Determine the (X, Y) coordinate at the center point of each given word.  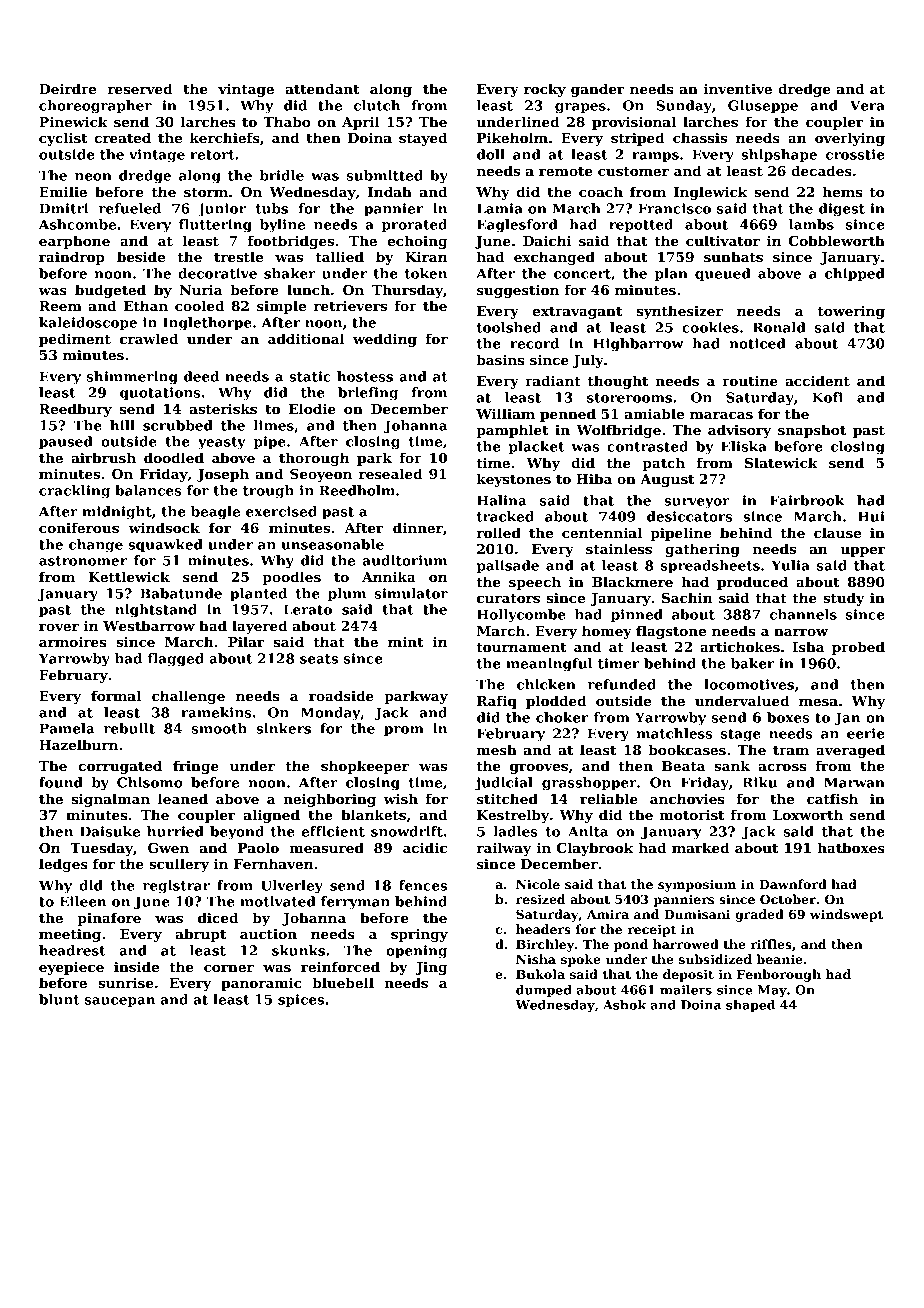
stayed (423, 139)
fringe (196, 767)
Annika (389, 576)
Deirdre (67, 88)
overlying (850, 139)
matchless (674, 733)
